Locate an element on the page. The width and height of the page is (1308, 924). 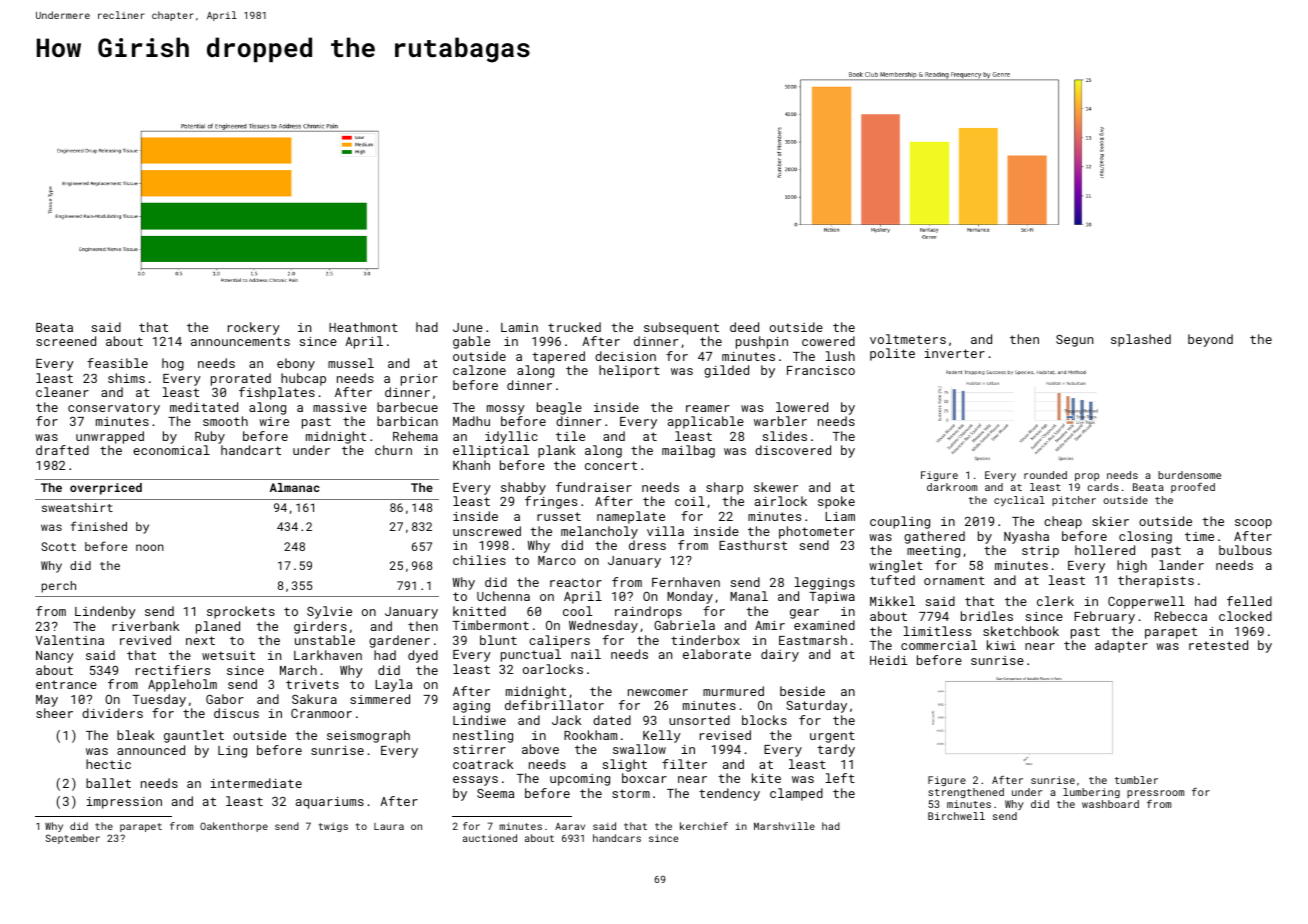
clerk is located at coordinates (1055, 601).
